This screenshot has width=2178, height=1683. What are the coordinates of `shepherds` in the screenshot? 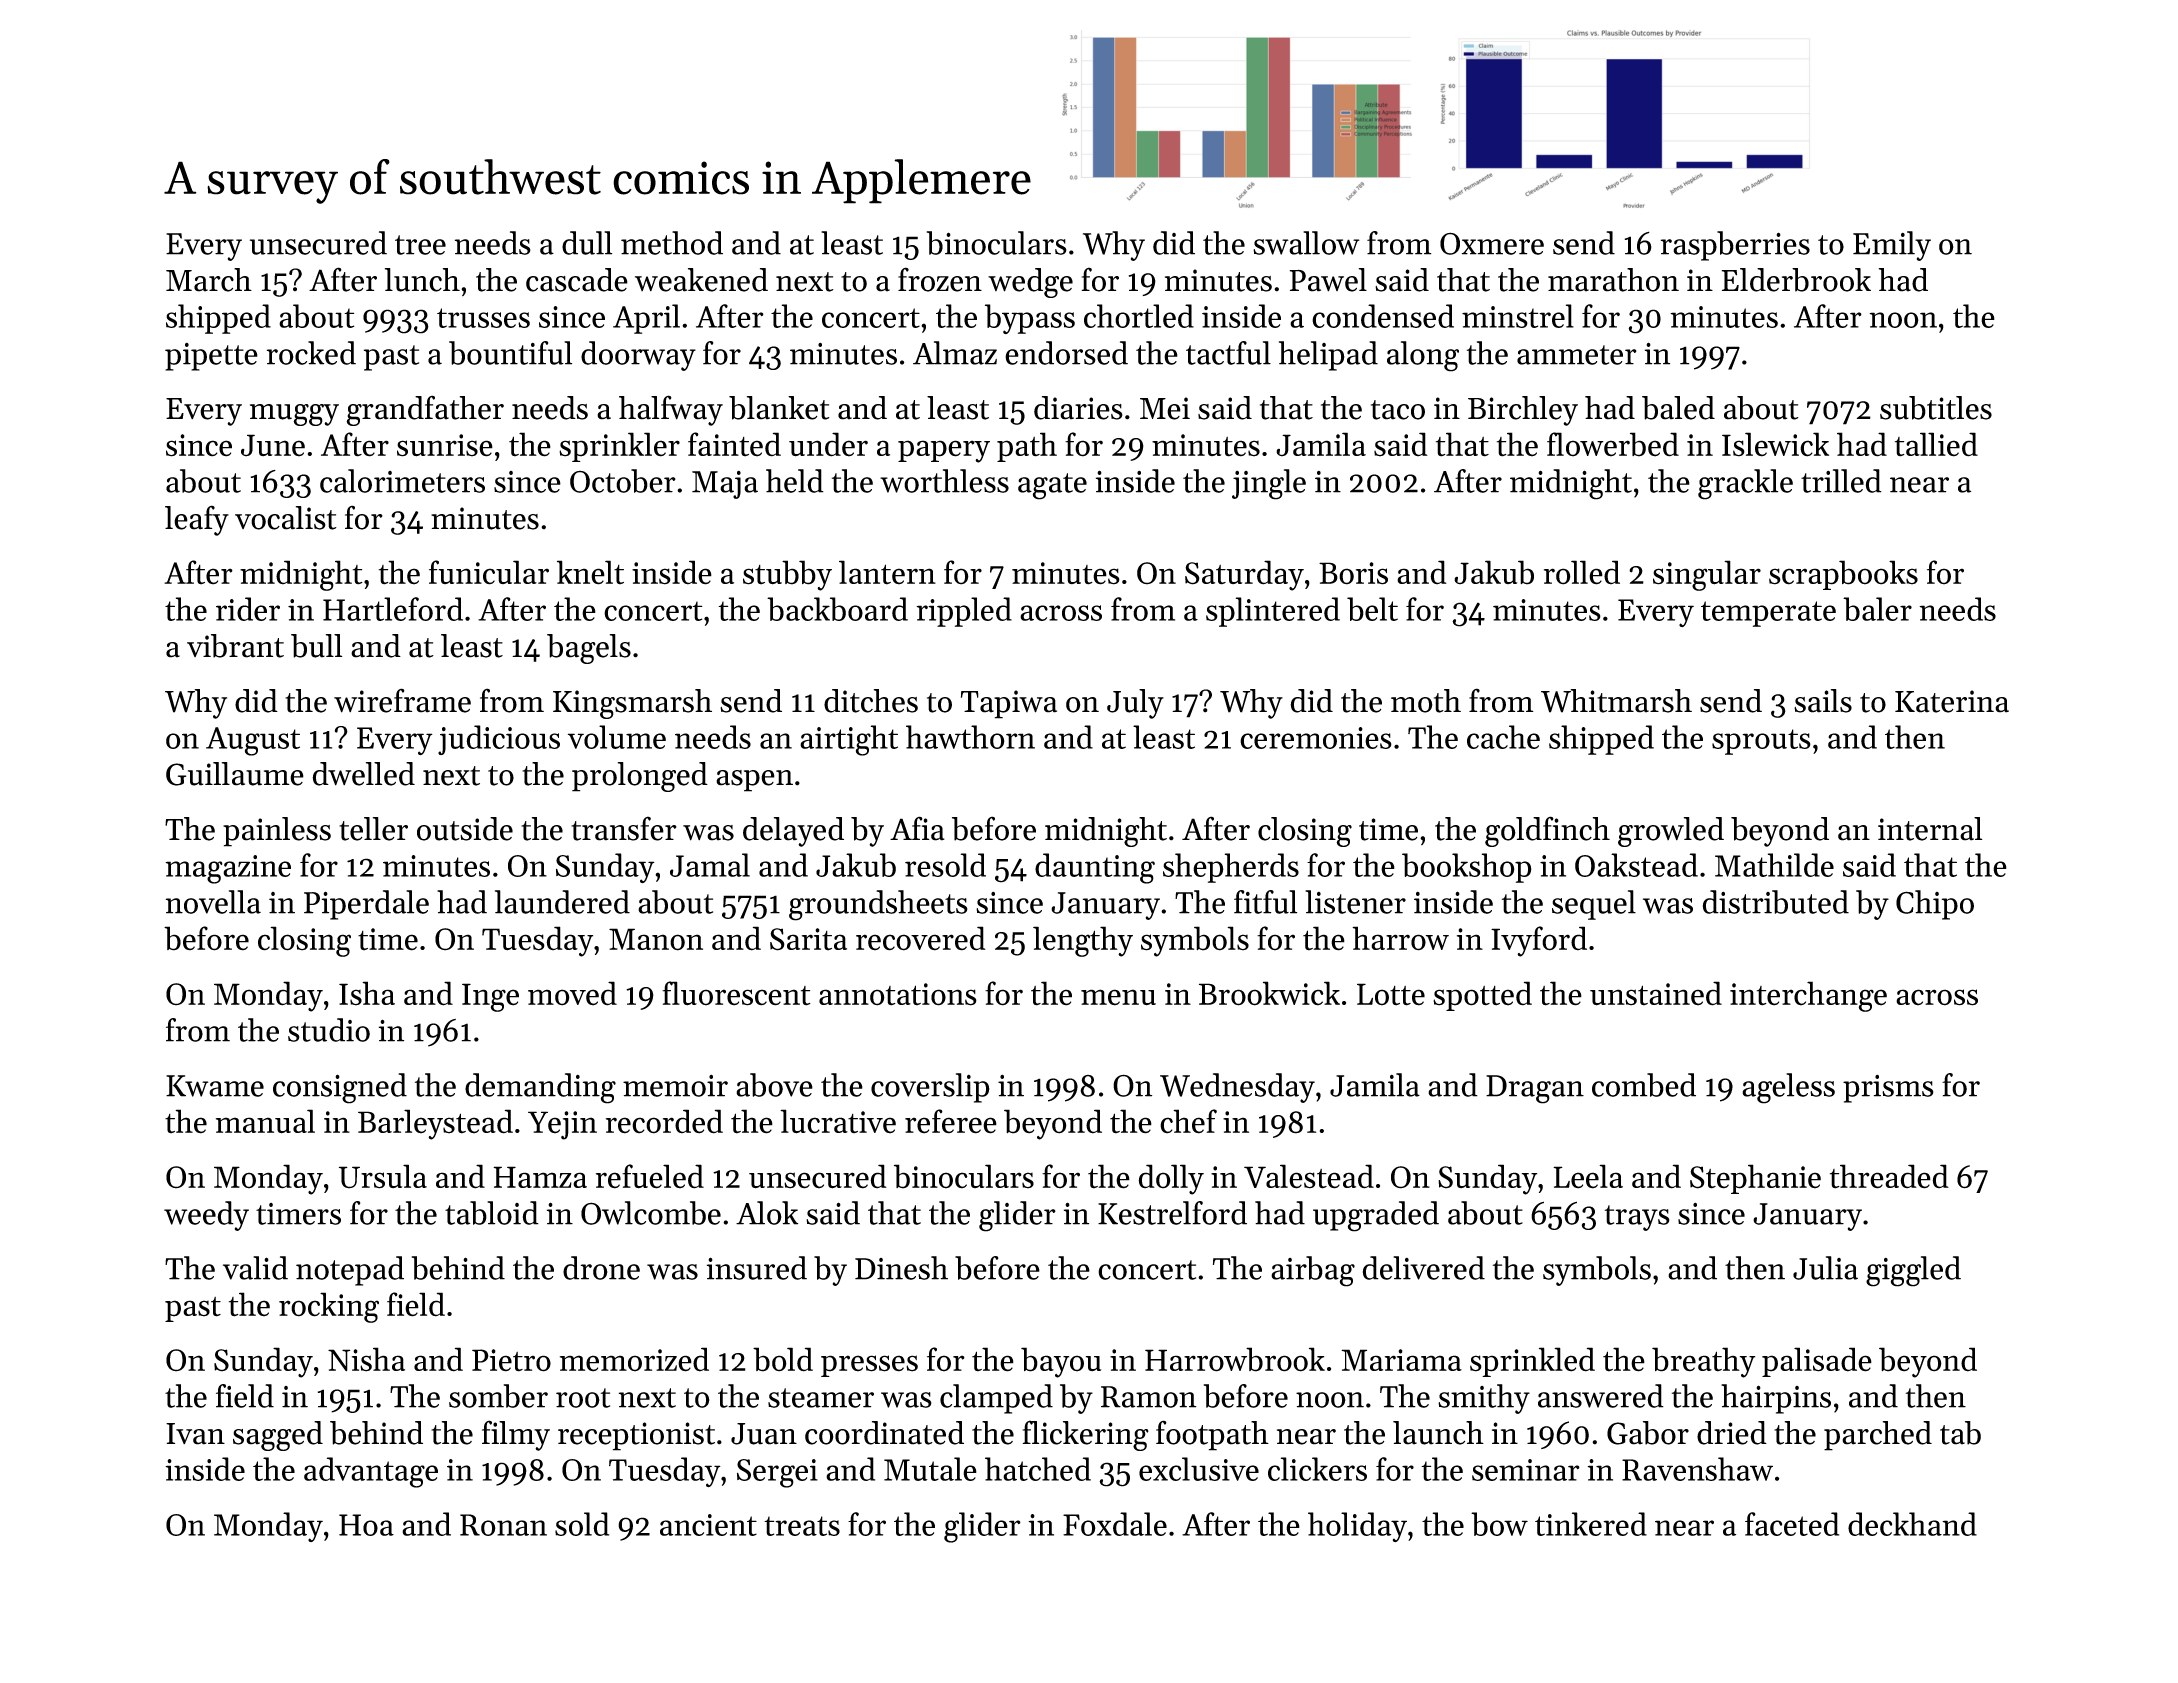 It's located at (1231, 868).
